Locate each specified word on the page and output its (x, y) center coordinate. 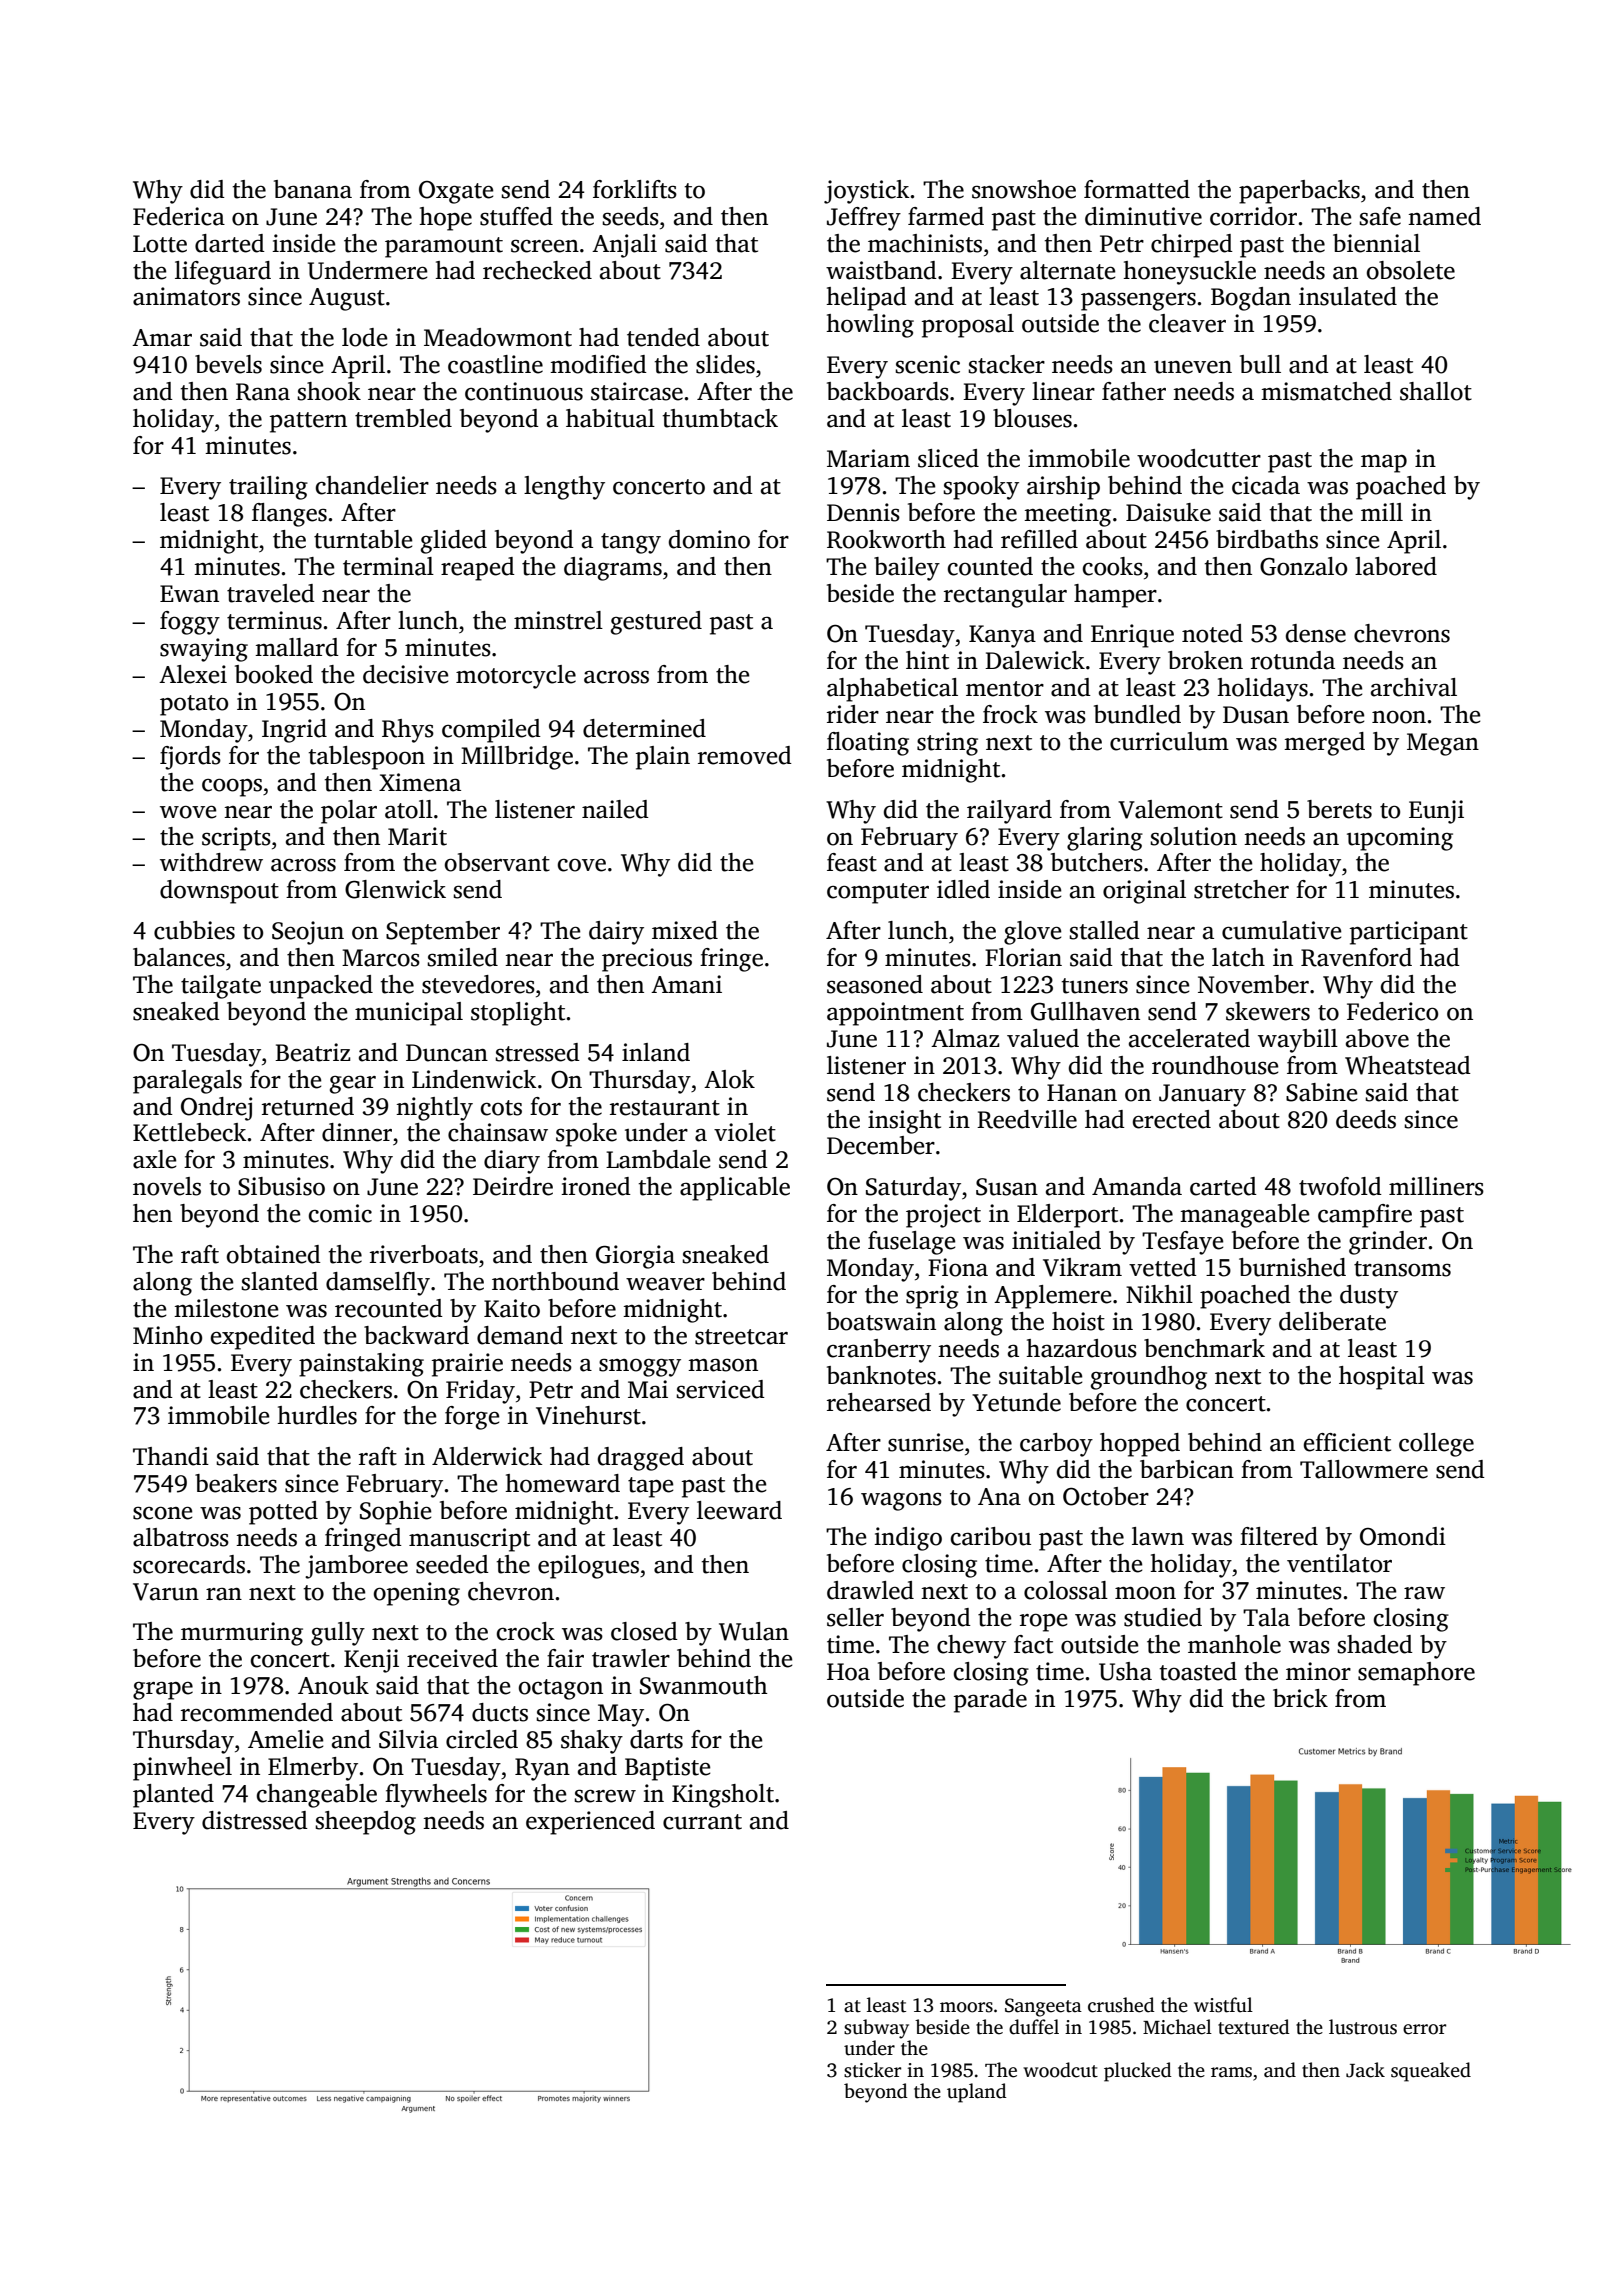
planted (173, 1796)
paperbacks (1299, 192)
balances (179, 957)
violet (745, 1132)
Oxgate (456, 192)
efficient (1347, 1442)
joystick (867, 192)
